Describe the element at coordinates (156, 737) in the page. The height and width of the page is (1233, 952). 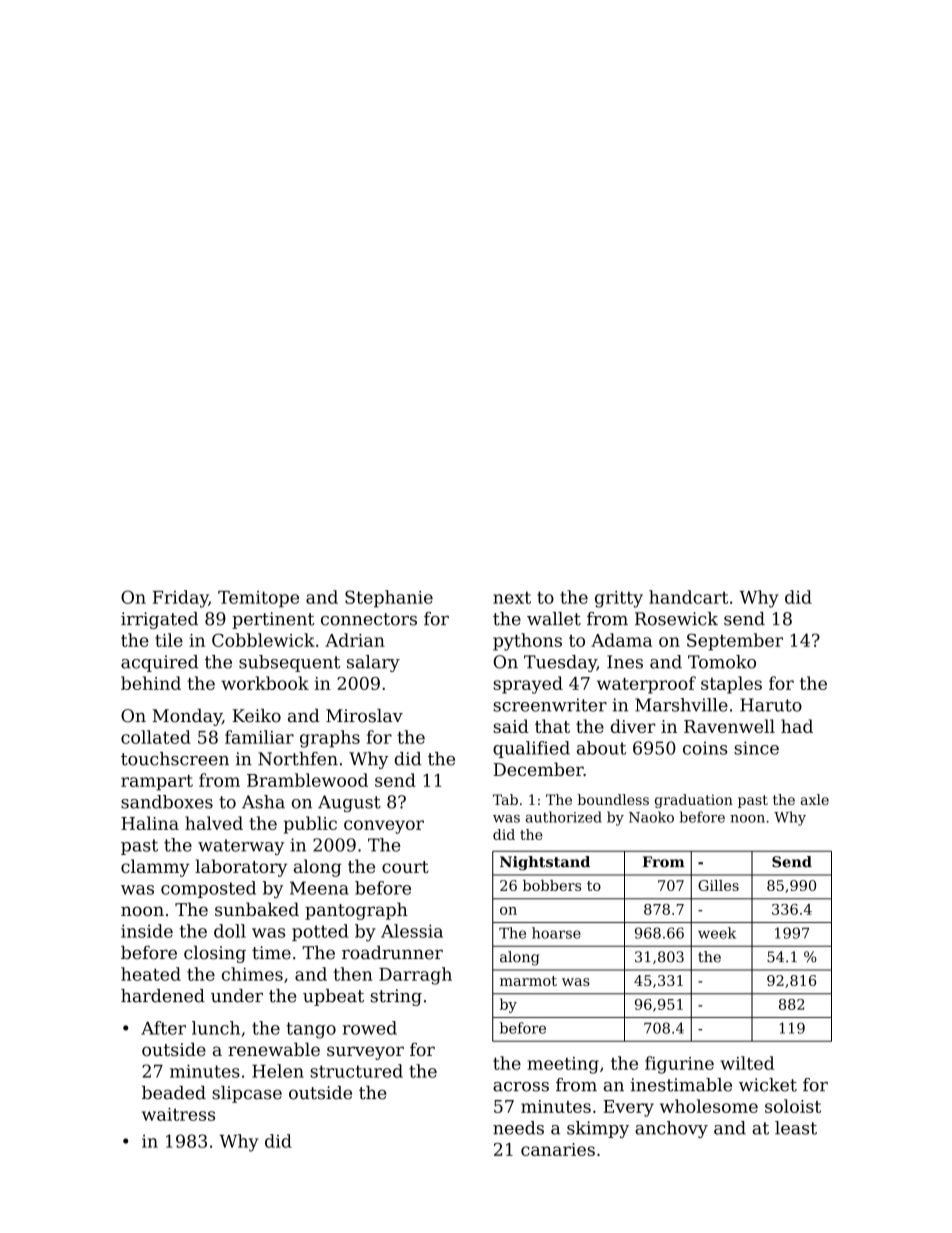
I see `collated` at that location.
